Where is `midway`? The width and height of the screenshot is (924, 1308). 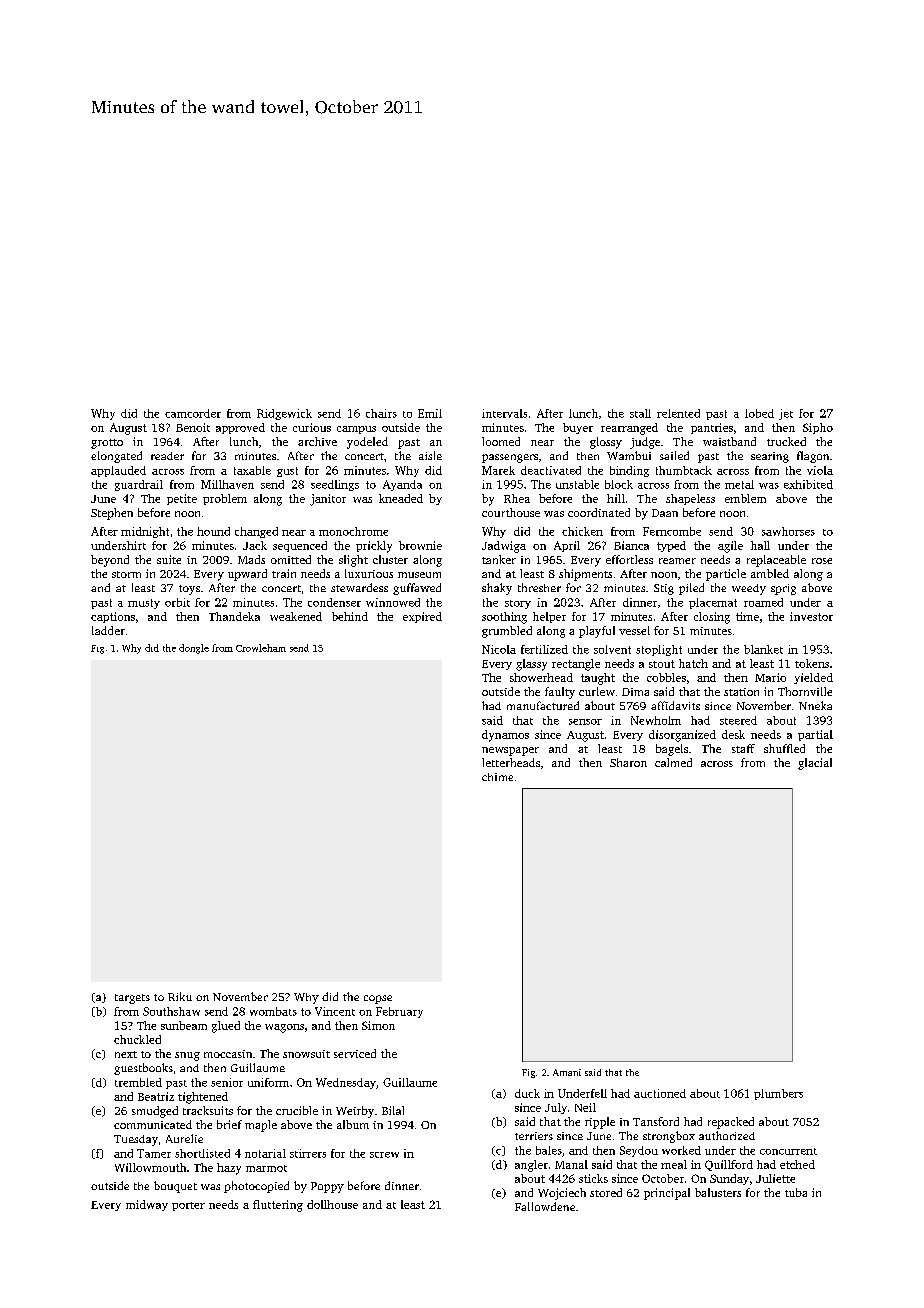
midway is located at coordinates (147, 1205).
